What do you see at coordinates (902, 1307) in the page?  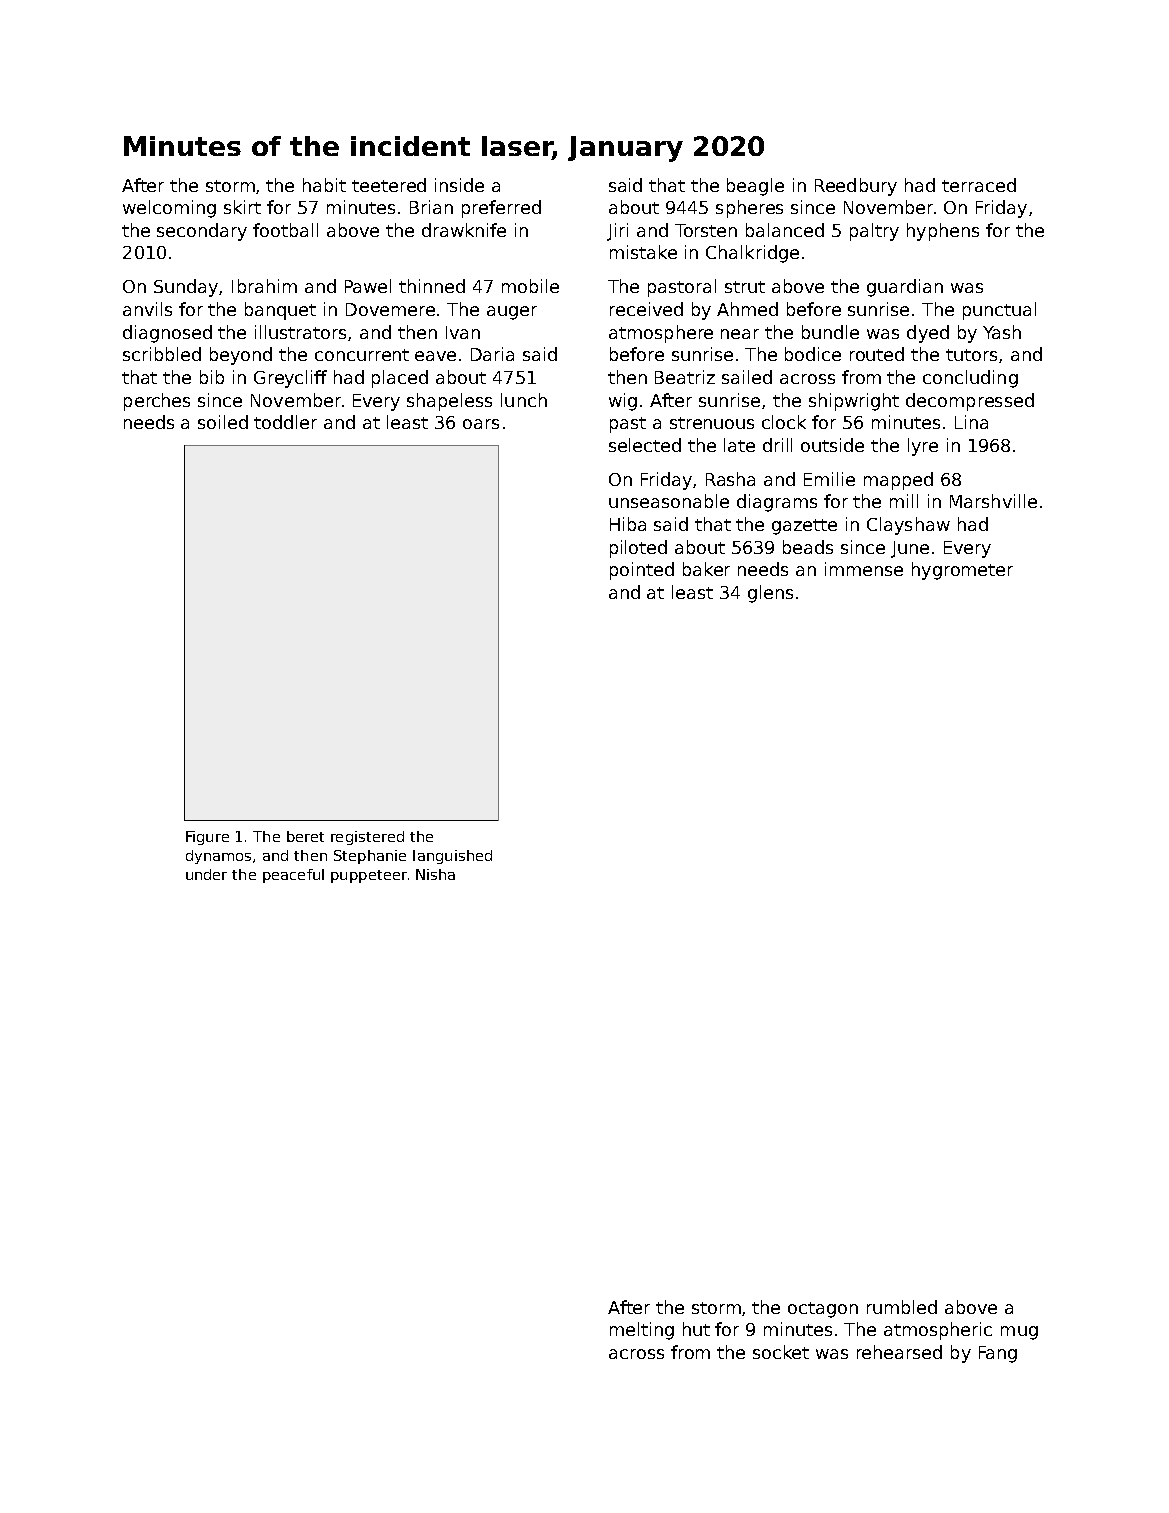 I see `rumbled` at bounding box center [902, 1307].
